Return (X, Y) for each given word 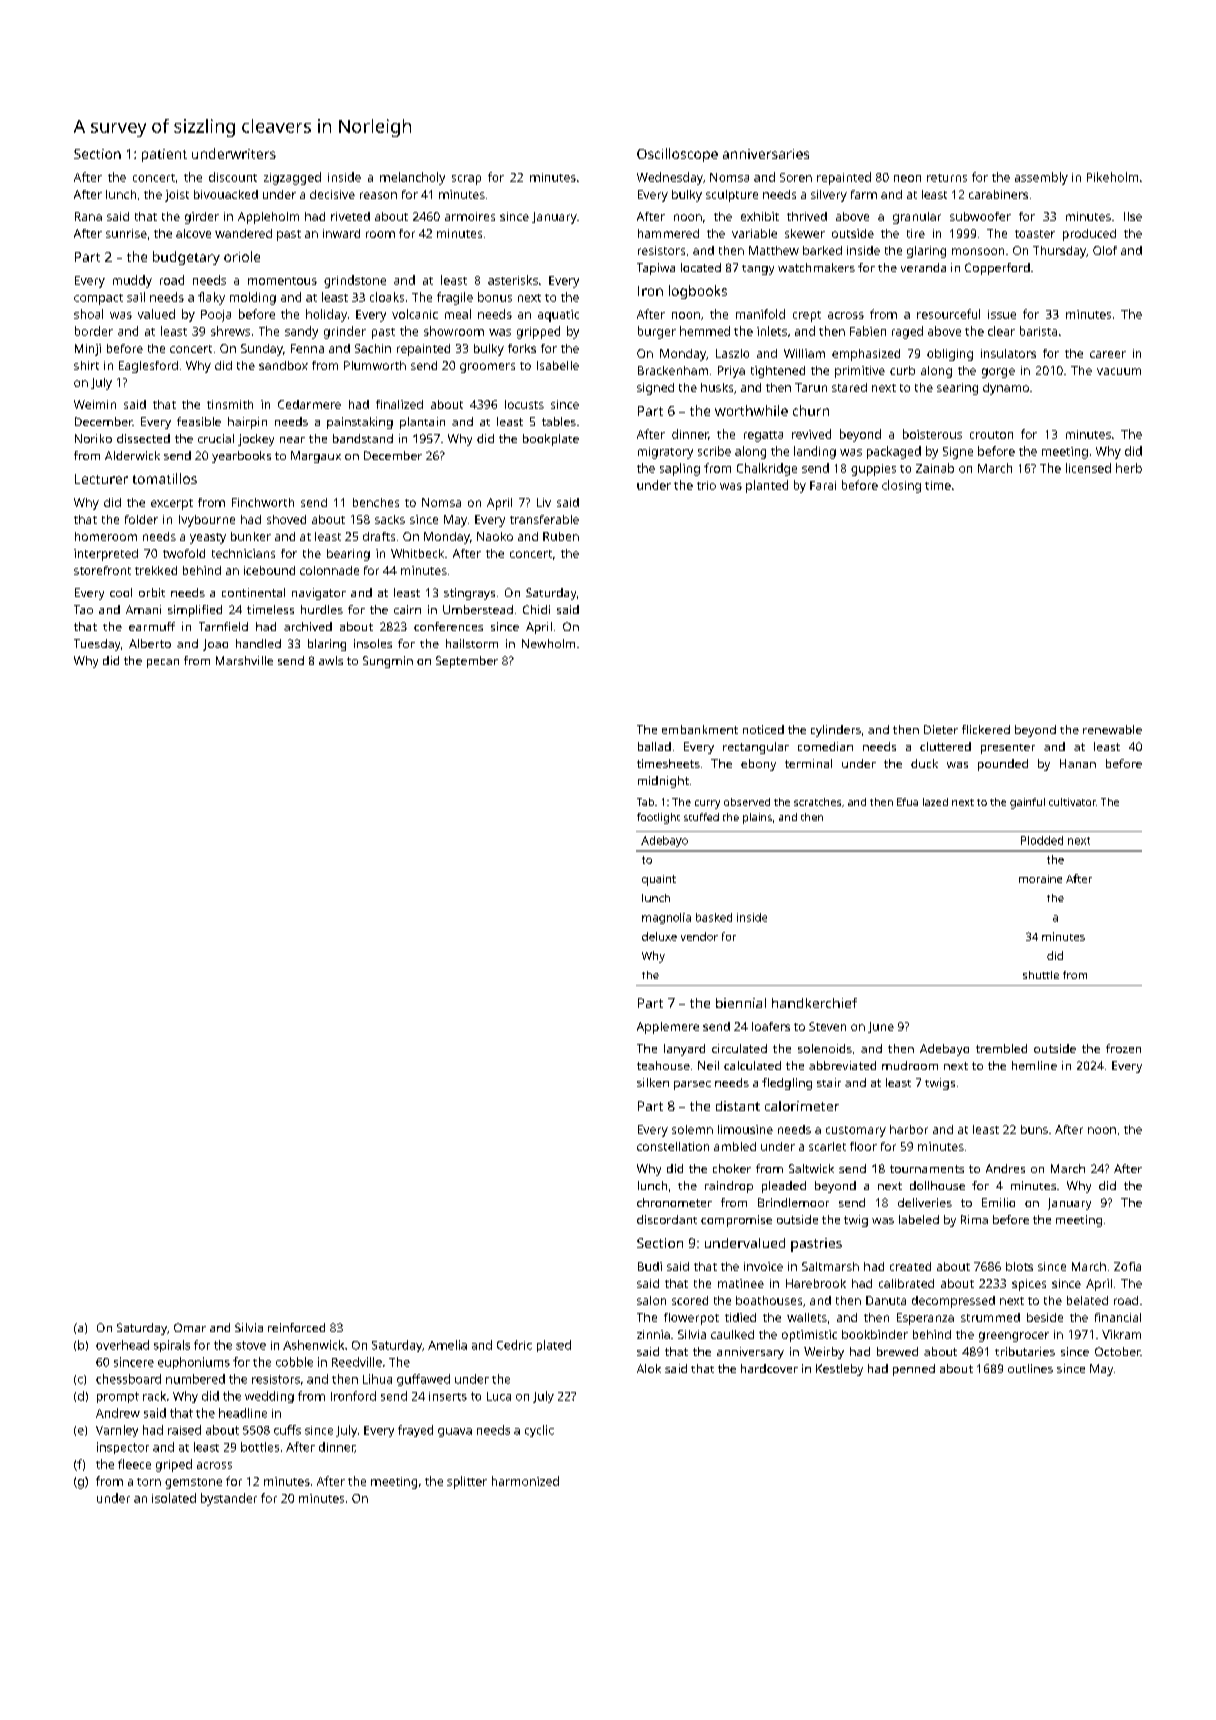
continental (253, 592)
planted (767, 486)
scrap (466, 180)
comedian (825, 746)
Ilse (1133, 216)
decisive (332, 194)
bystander (229, 1499)
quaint (659, 880)
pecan (163, 663)
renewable (1112, 729)
